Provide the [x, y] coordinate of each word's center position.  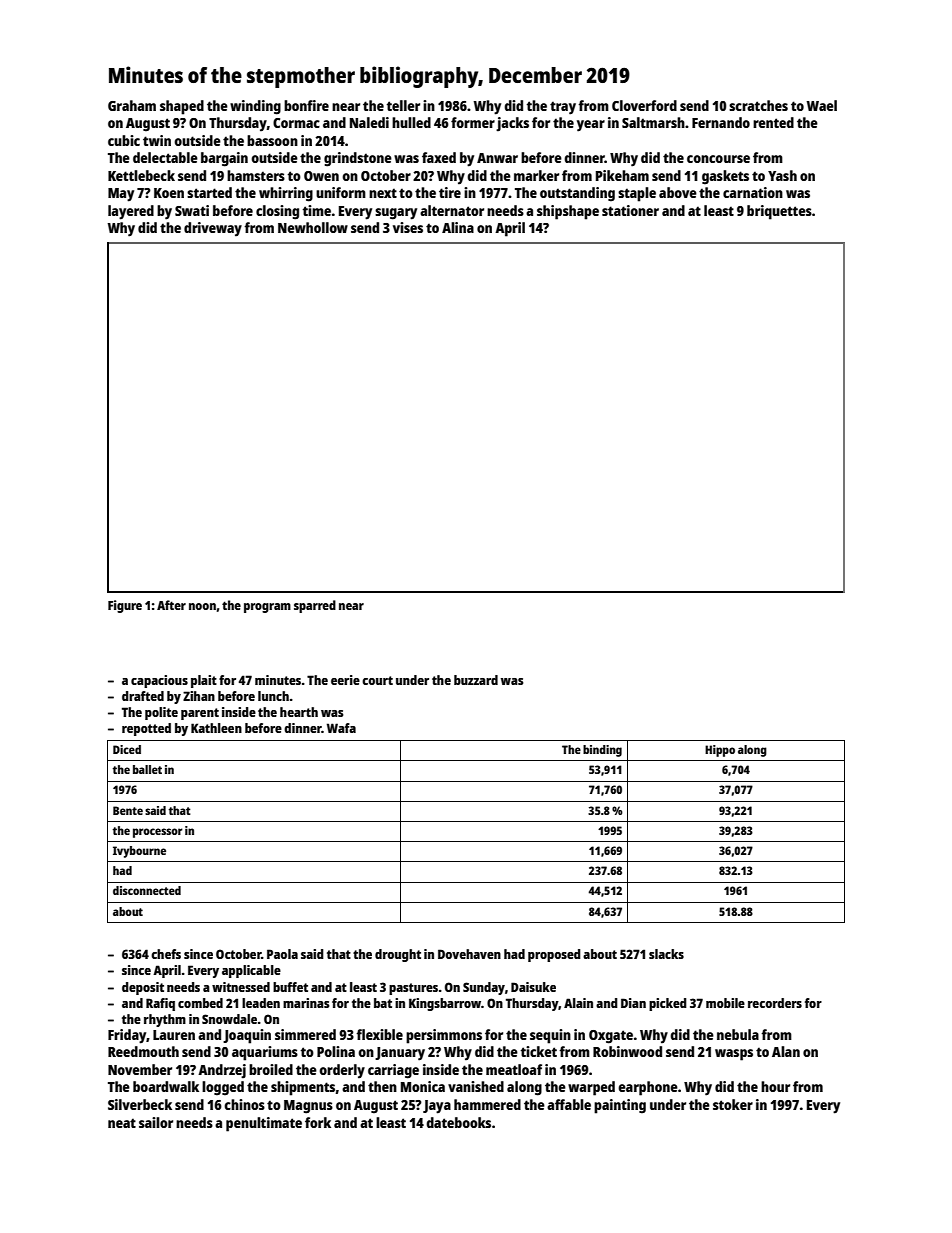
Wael [821, 105]
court [377, 680]
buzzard [476, 680]
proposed [554, 955]
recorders [775, 1003]
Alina [458, 227]
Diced [127, 749]
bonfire [306, 105]
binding [602, 751]
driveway [213, 229]
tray [563, 108]
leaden [261, 1003]
